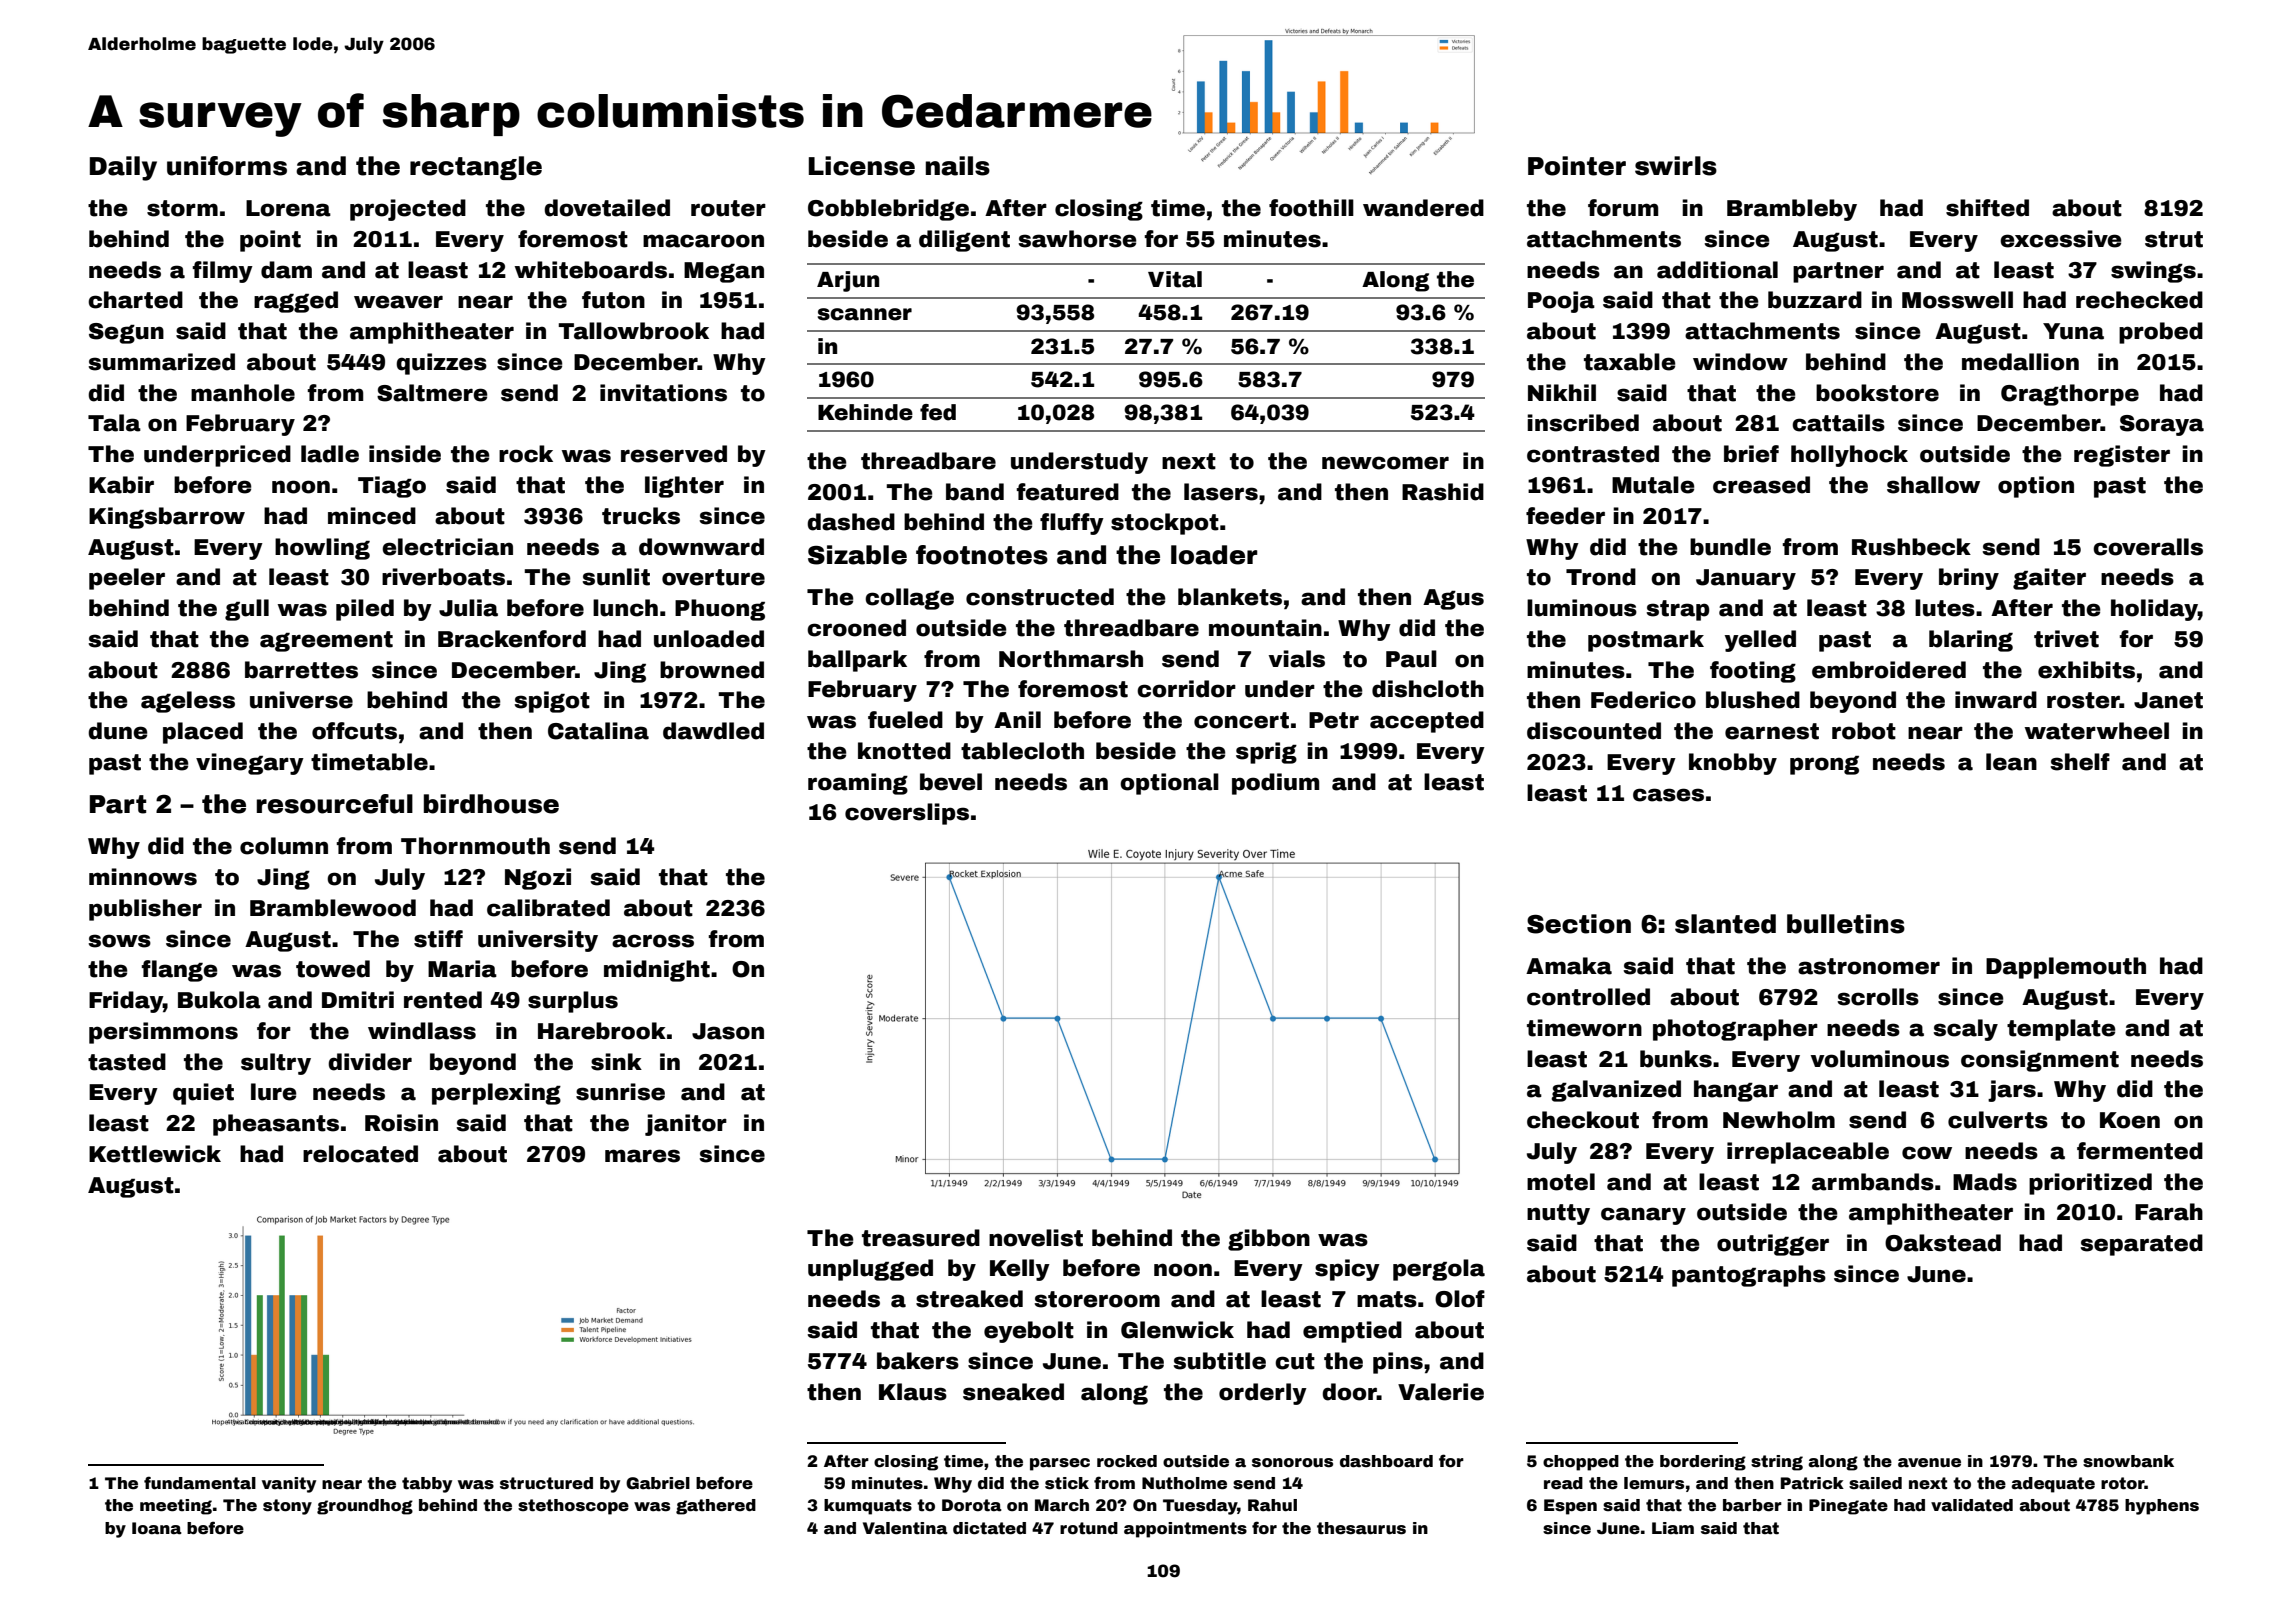  Describe the element at coordinates (958, 166) in the screenshot. I see `nails` at that location.
